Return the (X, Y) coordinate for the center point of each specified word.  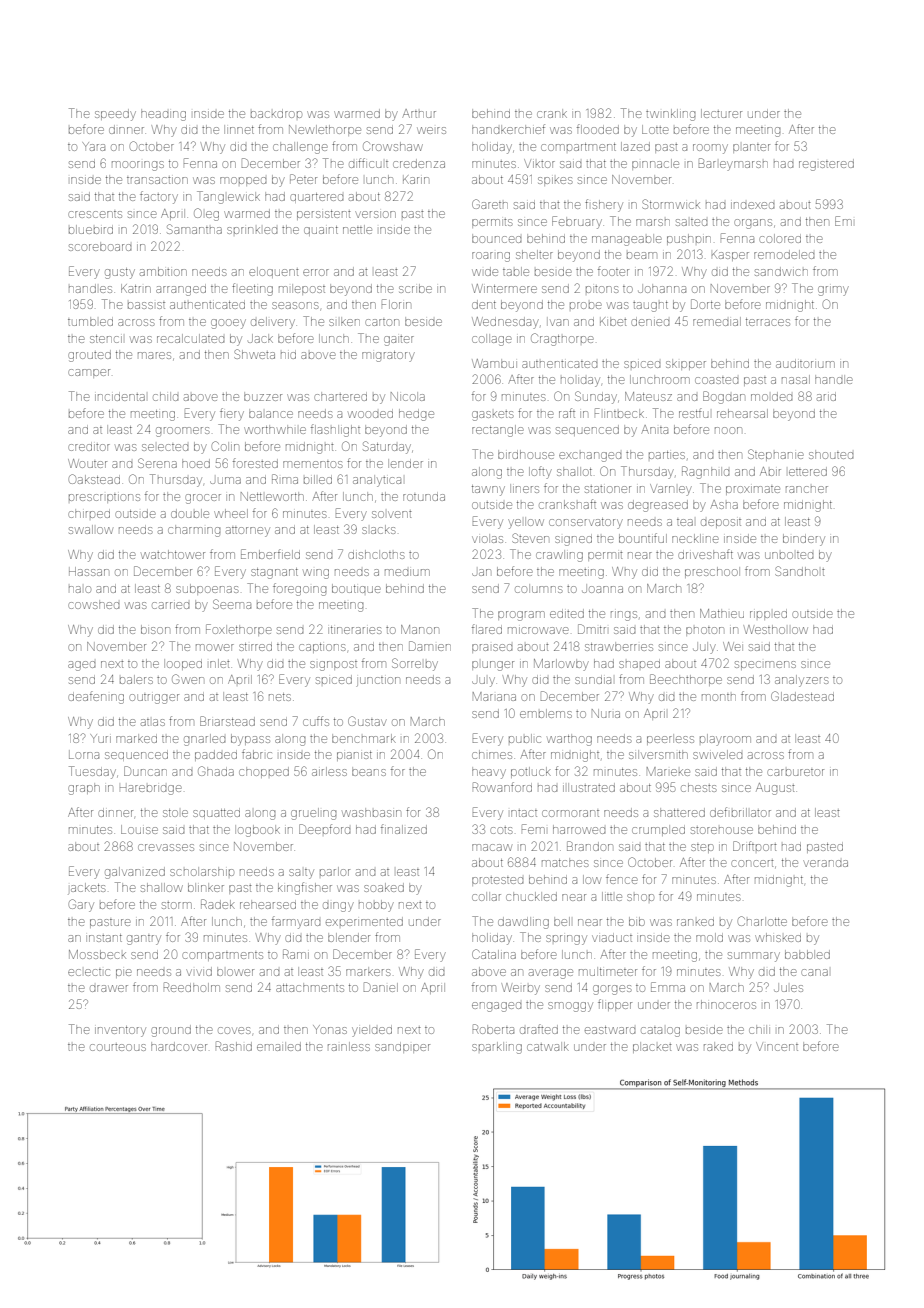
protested (497, 881)
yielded (372, 1031)
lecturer (721, 113)
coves (234, 1030)
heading (163, 115)
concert (752, 863)
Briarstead (227, 721)
